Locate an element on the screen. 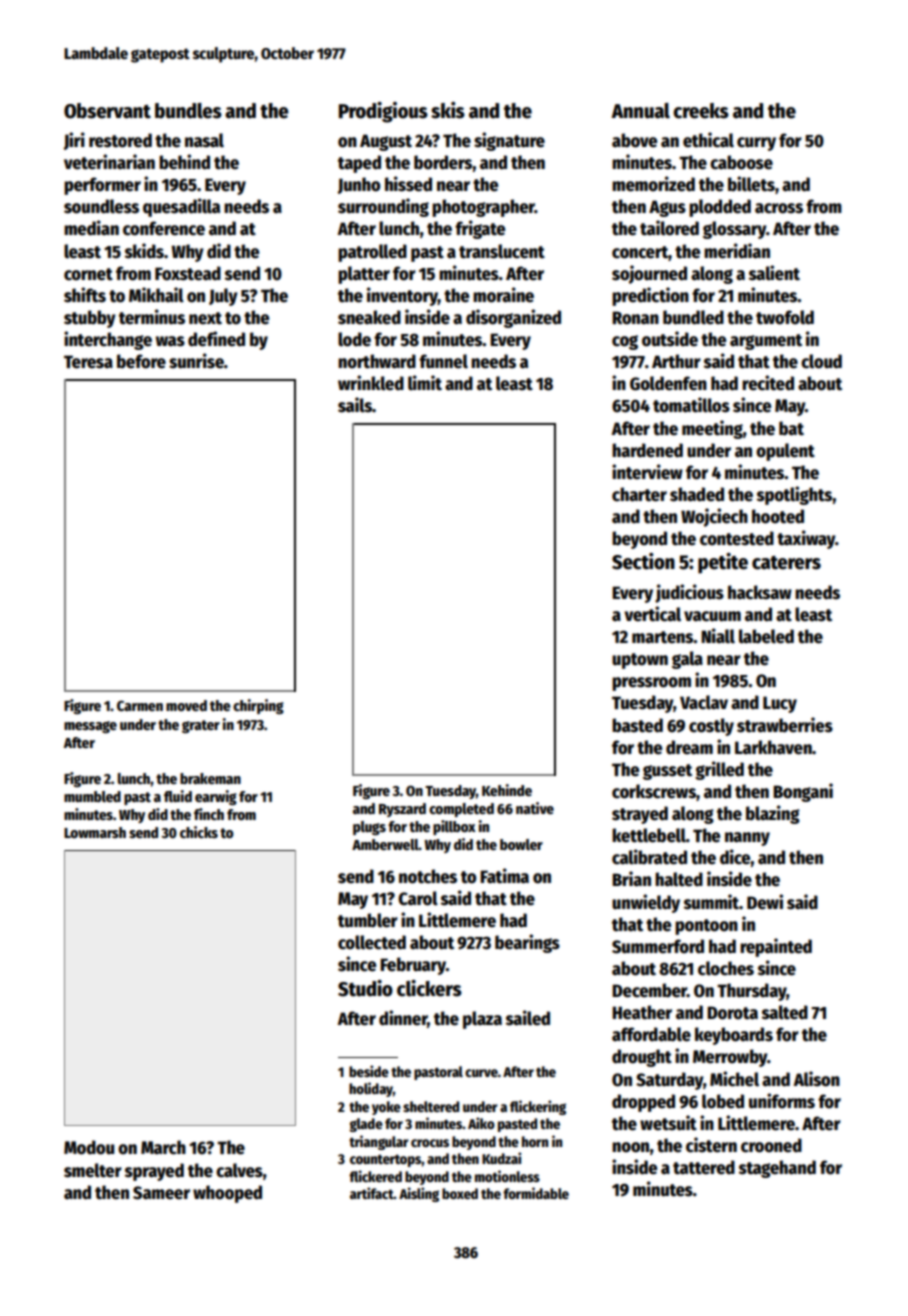 This screenshot has width=908, height=1316. Prodigious is located at coordinates (383, 112).
